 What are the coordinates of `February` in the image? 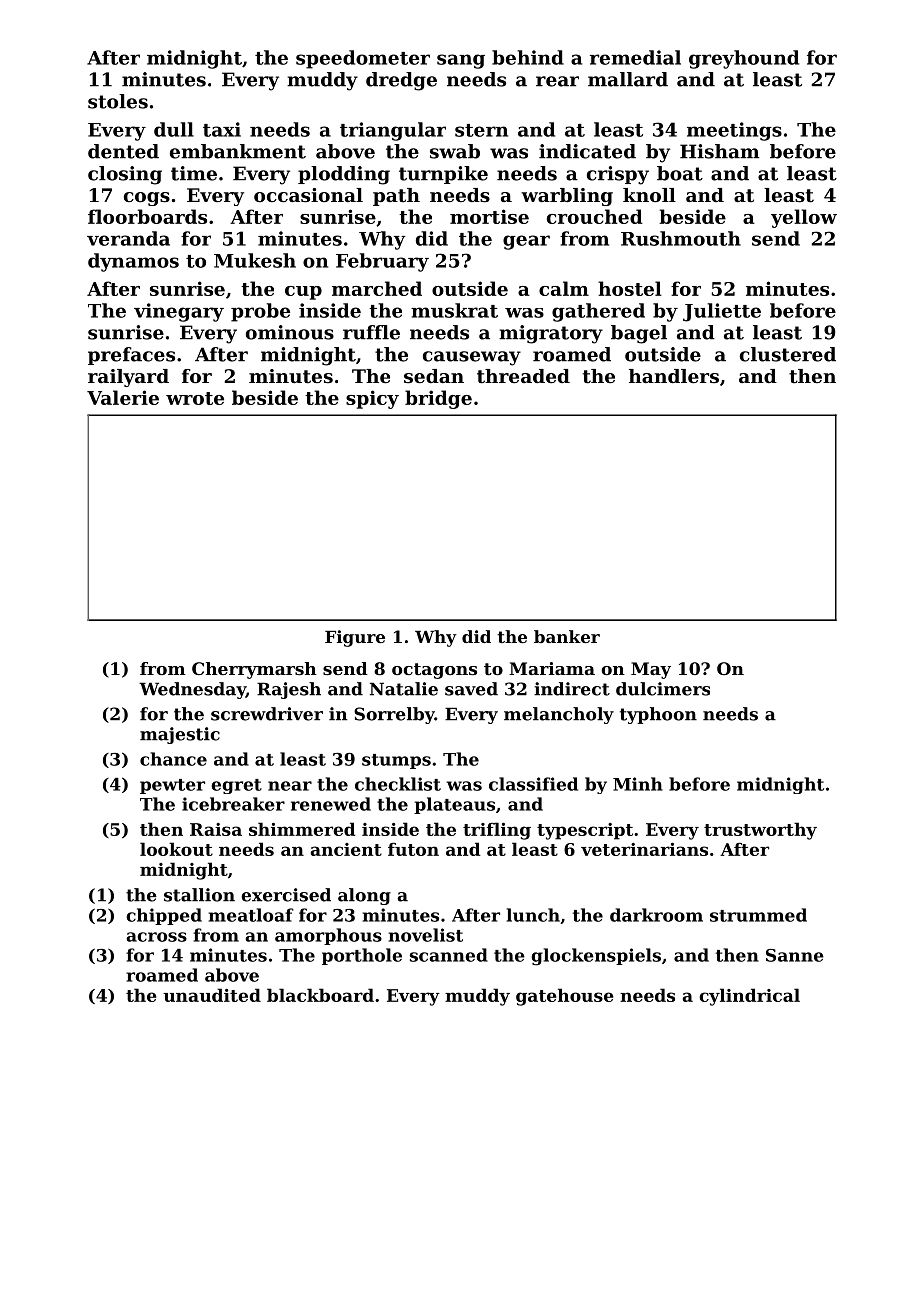 It's located at (382, 262).
